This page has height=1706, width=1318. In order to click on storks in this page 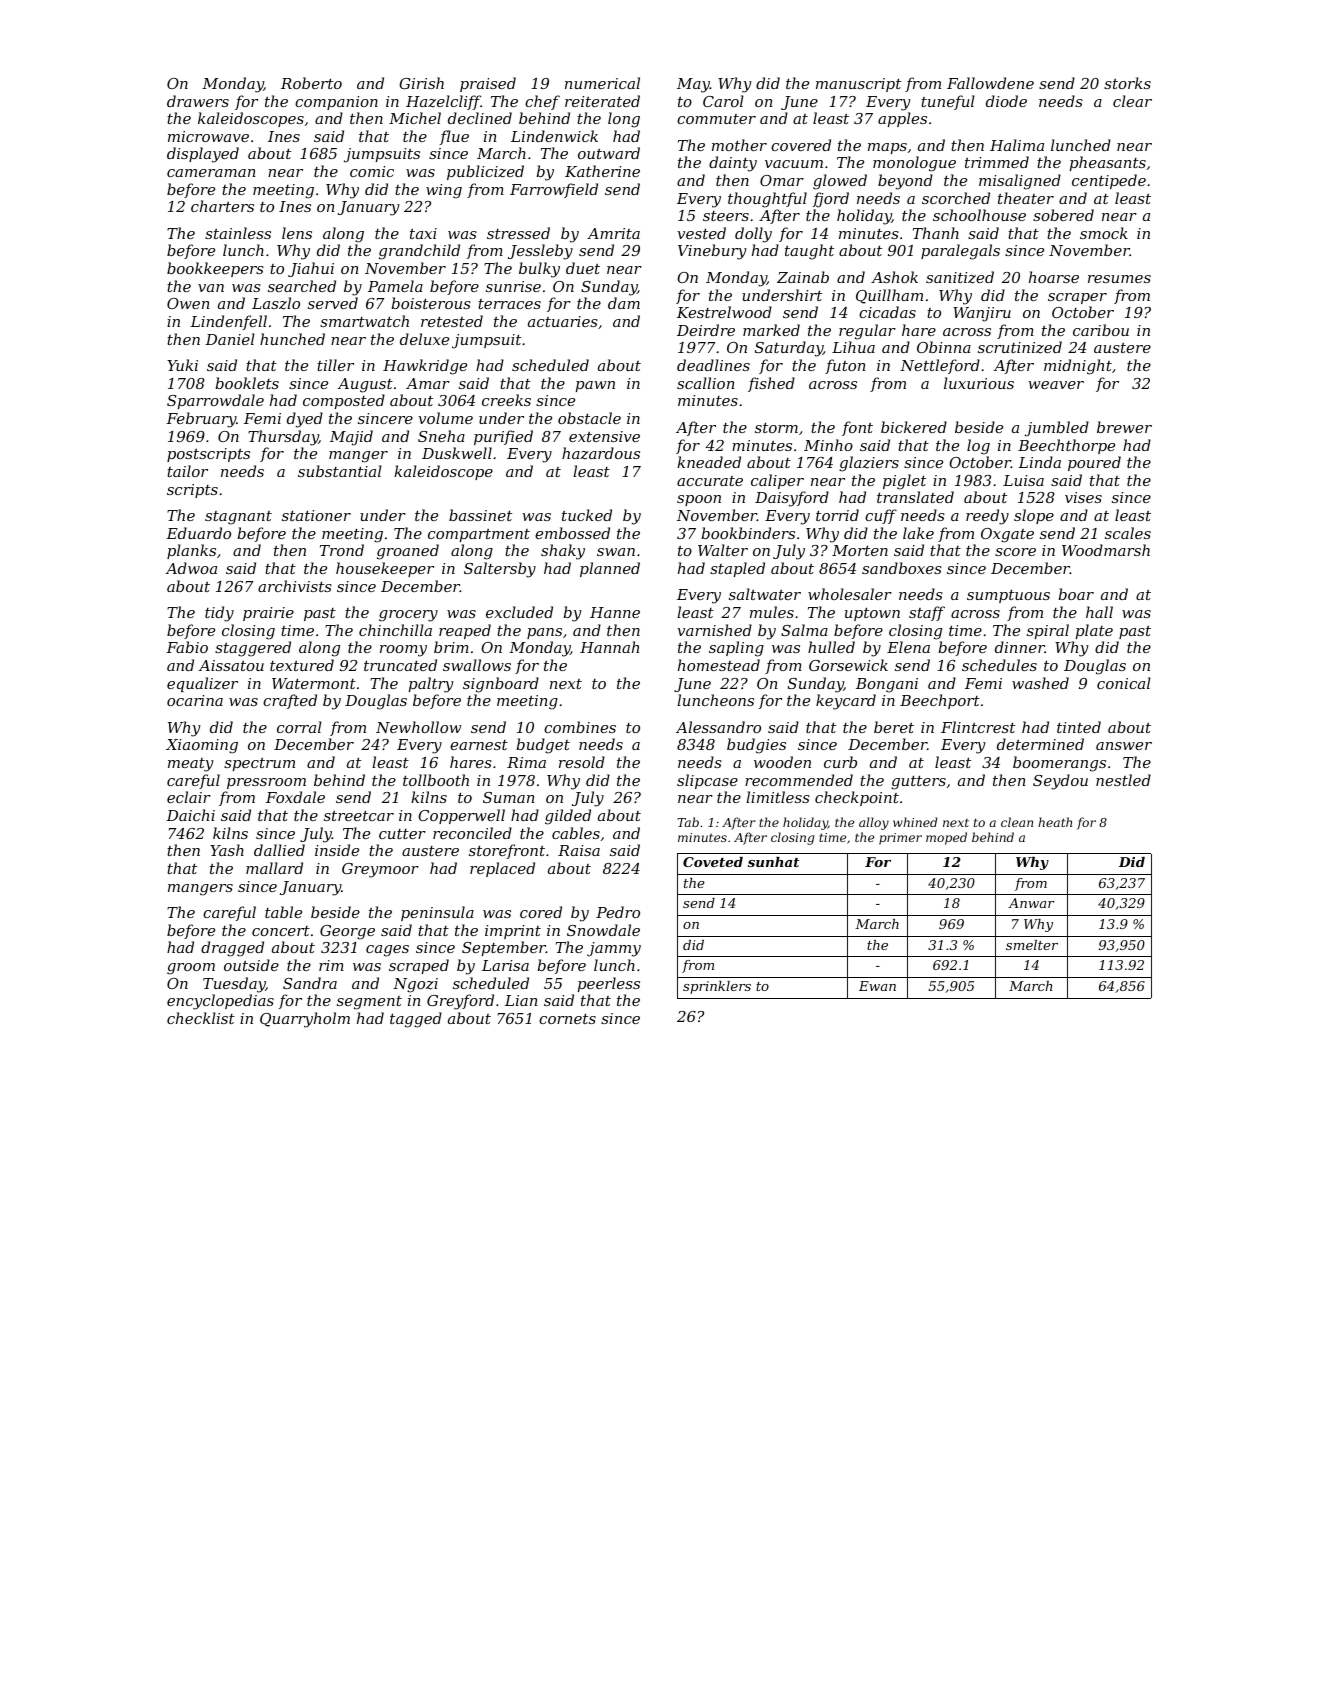, I will do `click(1127, 83)`.
